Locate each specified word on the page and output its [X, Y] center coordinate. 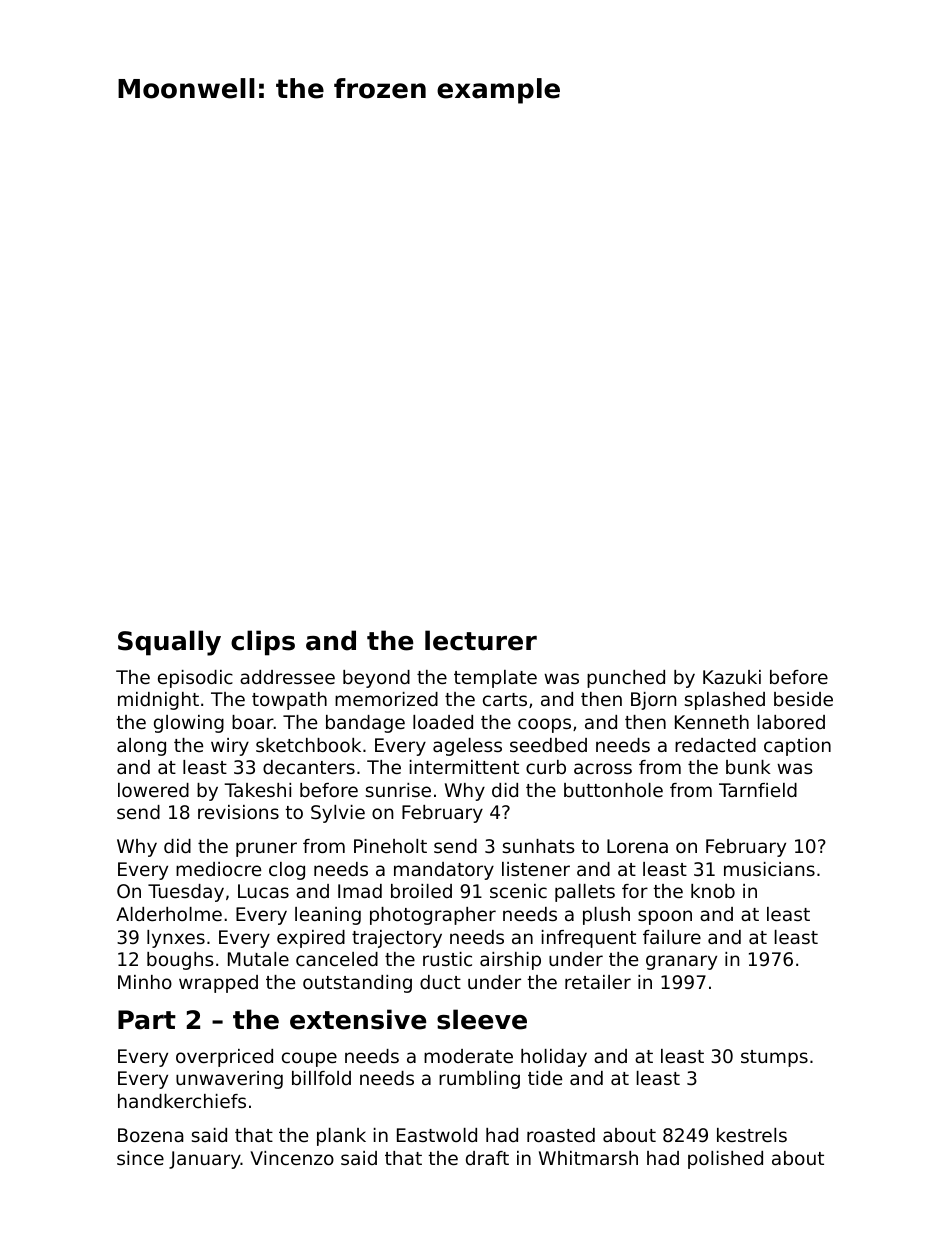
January [205, 1160]
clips [263, 643]
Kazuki [732, 677]
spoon [665, 917]
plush [606, 916]
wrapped [218, 984]
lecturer [481, 640]
